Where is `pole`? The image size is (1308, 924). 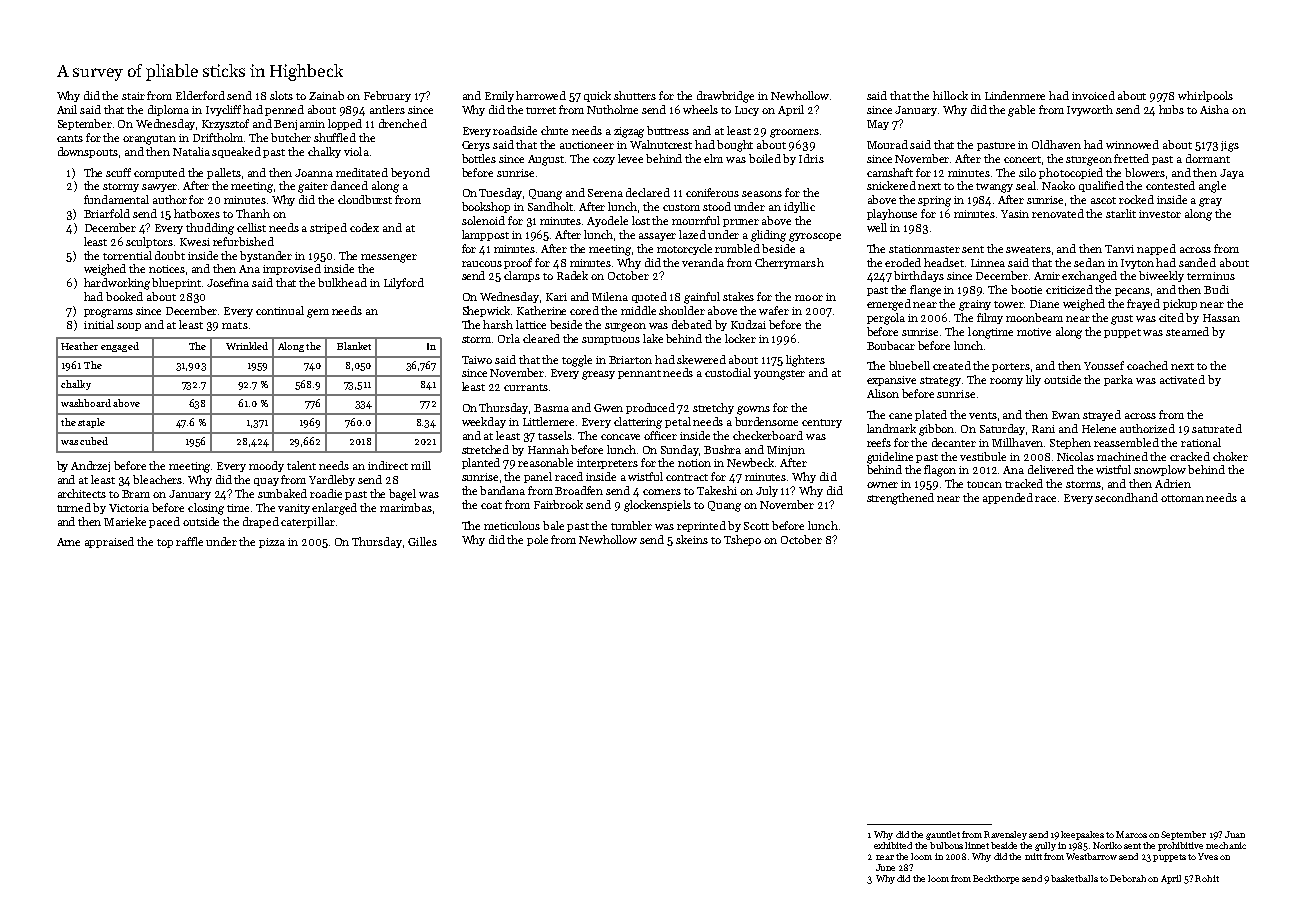 pole is located at coordinates (537, 540).
